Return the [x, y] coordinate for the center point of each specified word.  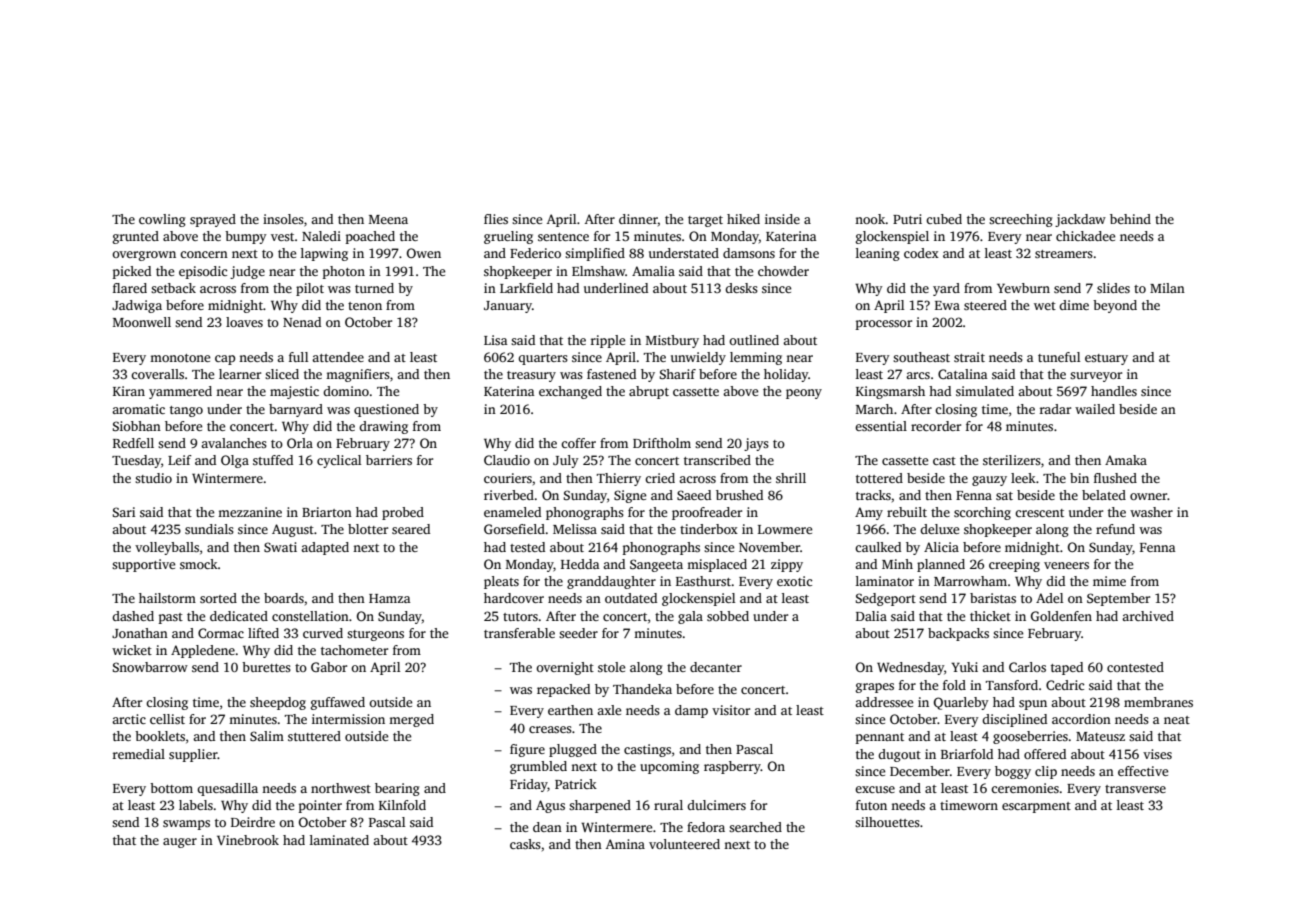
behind [1130, 219]
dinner [638, 219]
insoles [283, 219]
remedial [139, 754]
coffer [578, 443]
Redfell [133, 443]
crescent [1039, 513]
